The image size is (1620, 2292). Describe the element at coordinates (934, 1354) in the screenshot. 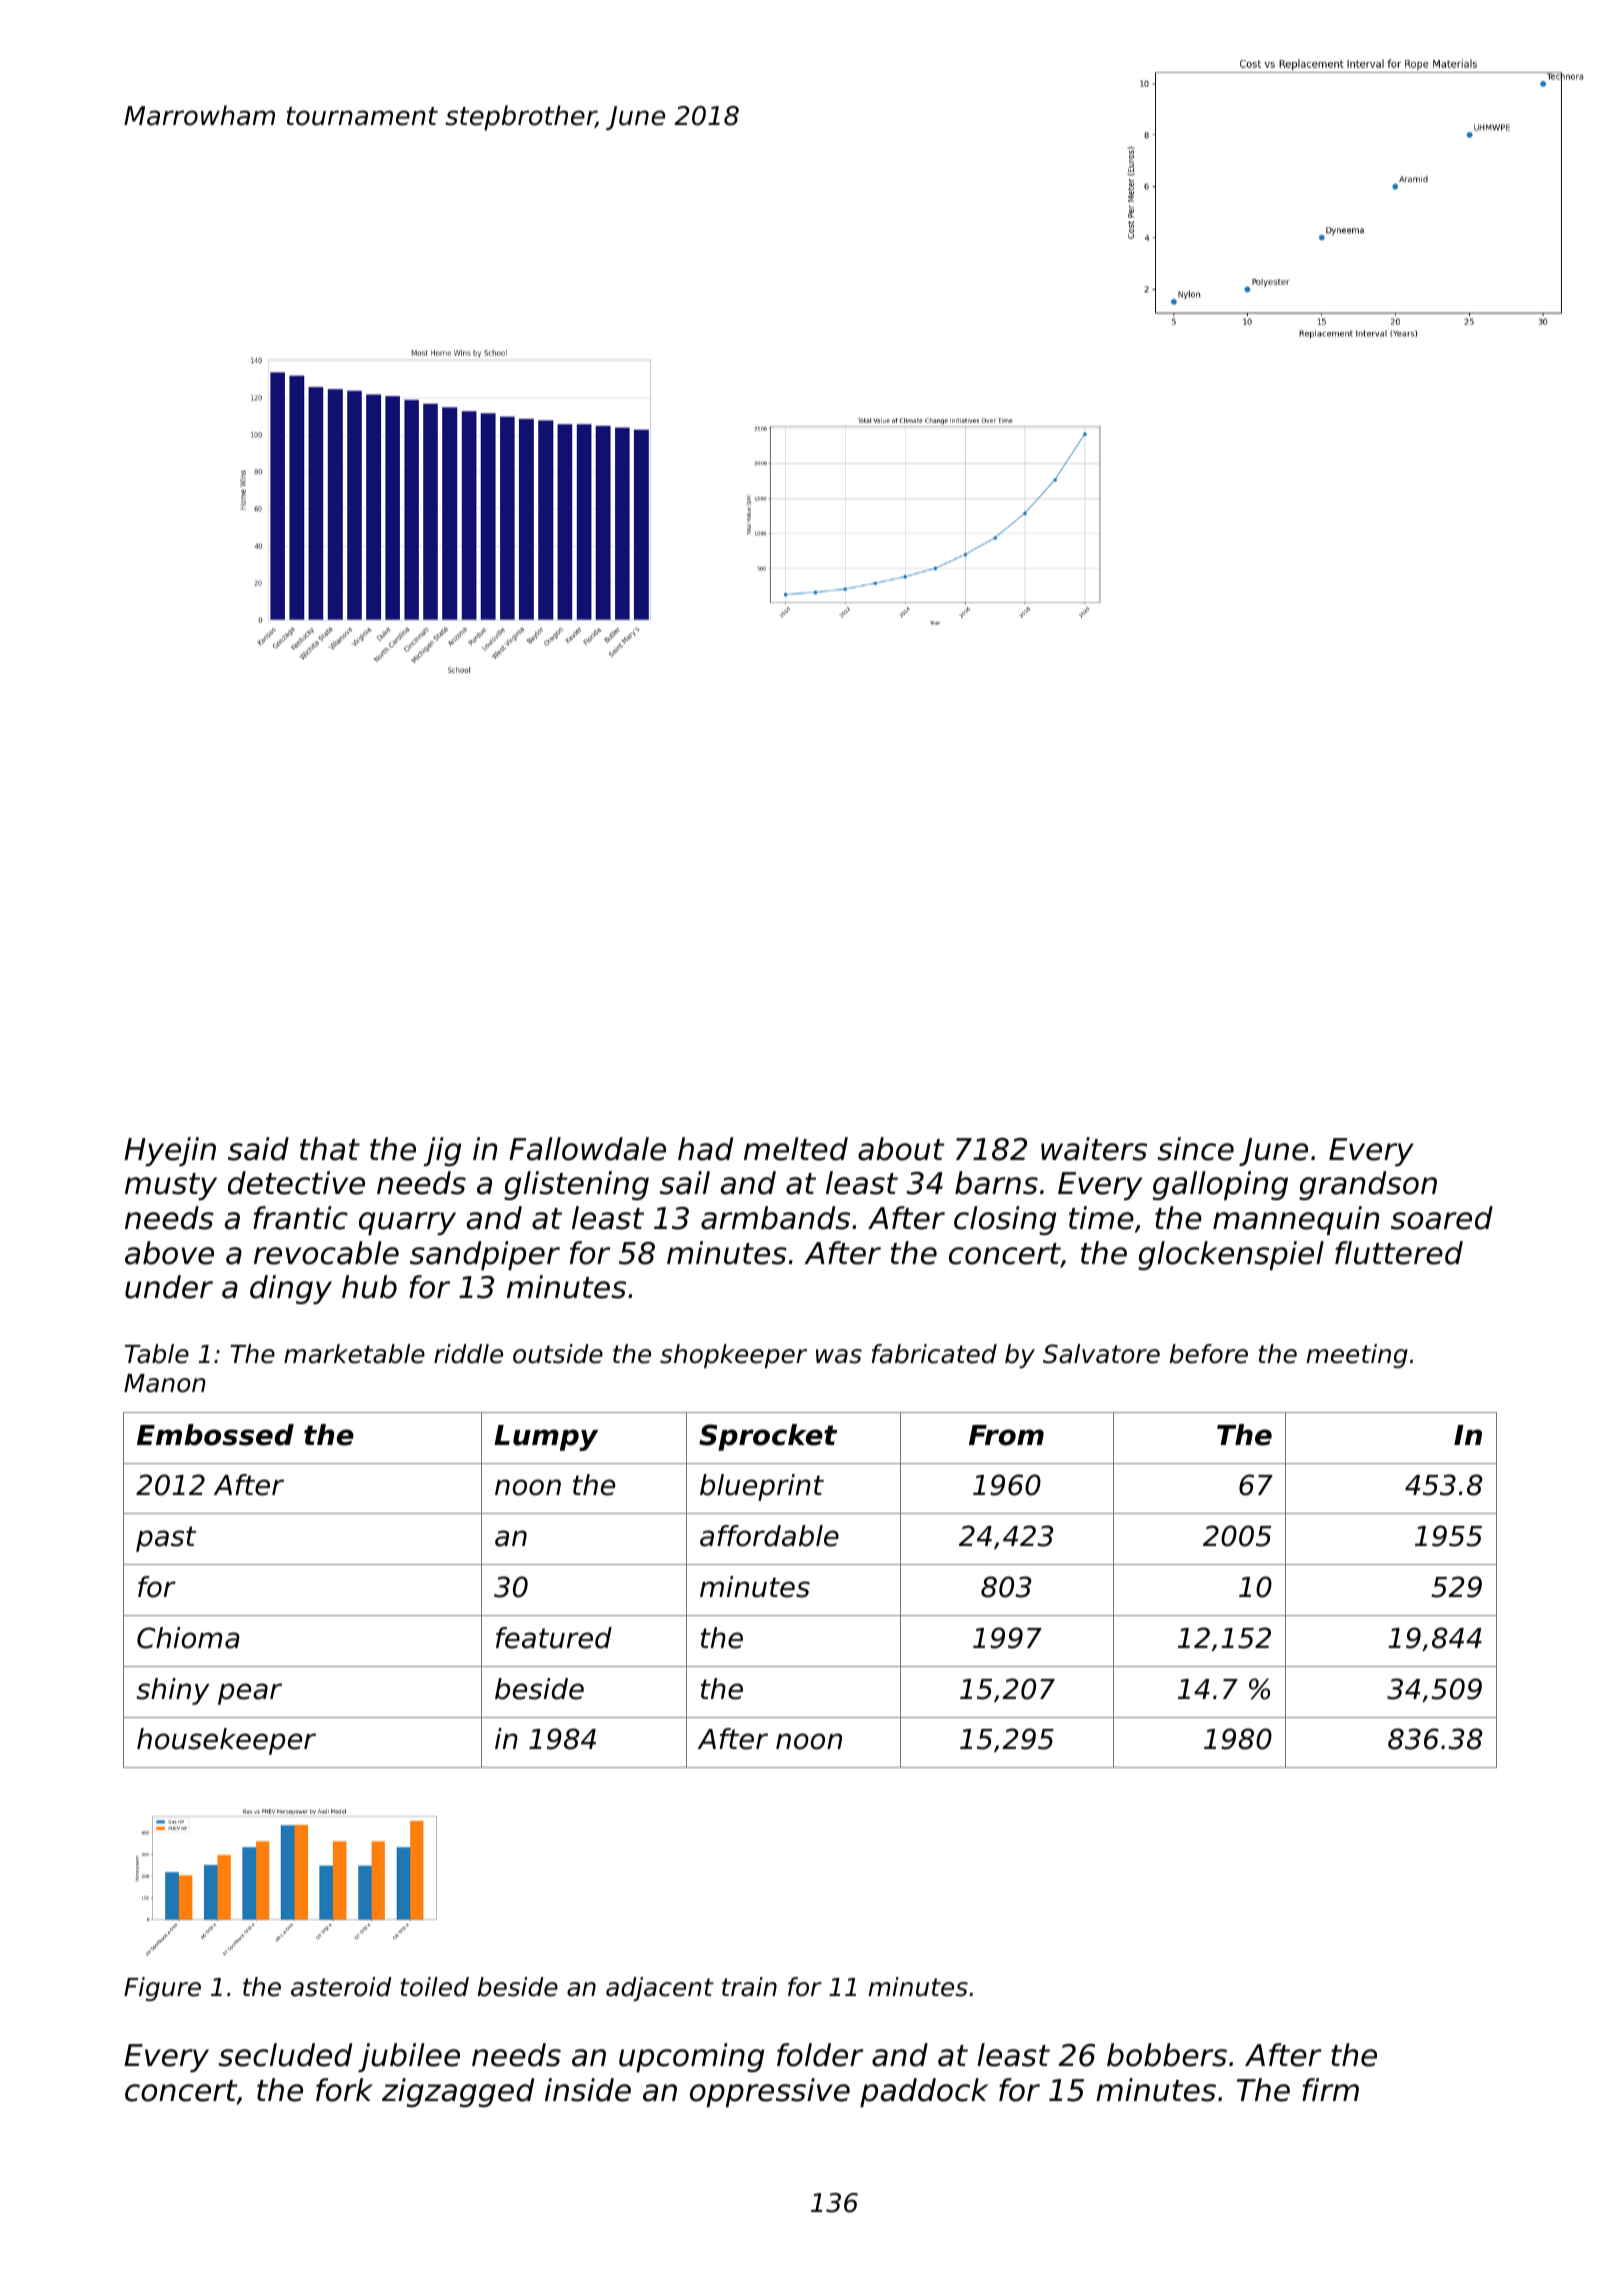

I see `fabricated` at that location.
